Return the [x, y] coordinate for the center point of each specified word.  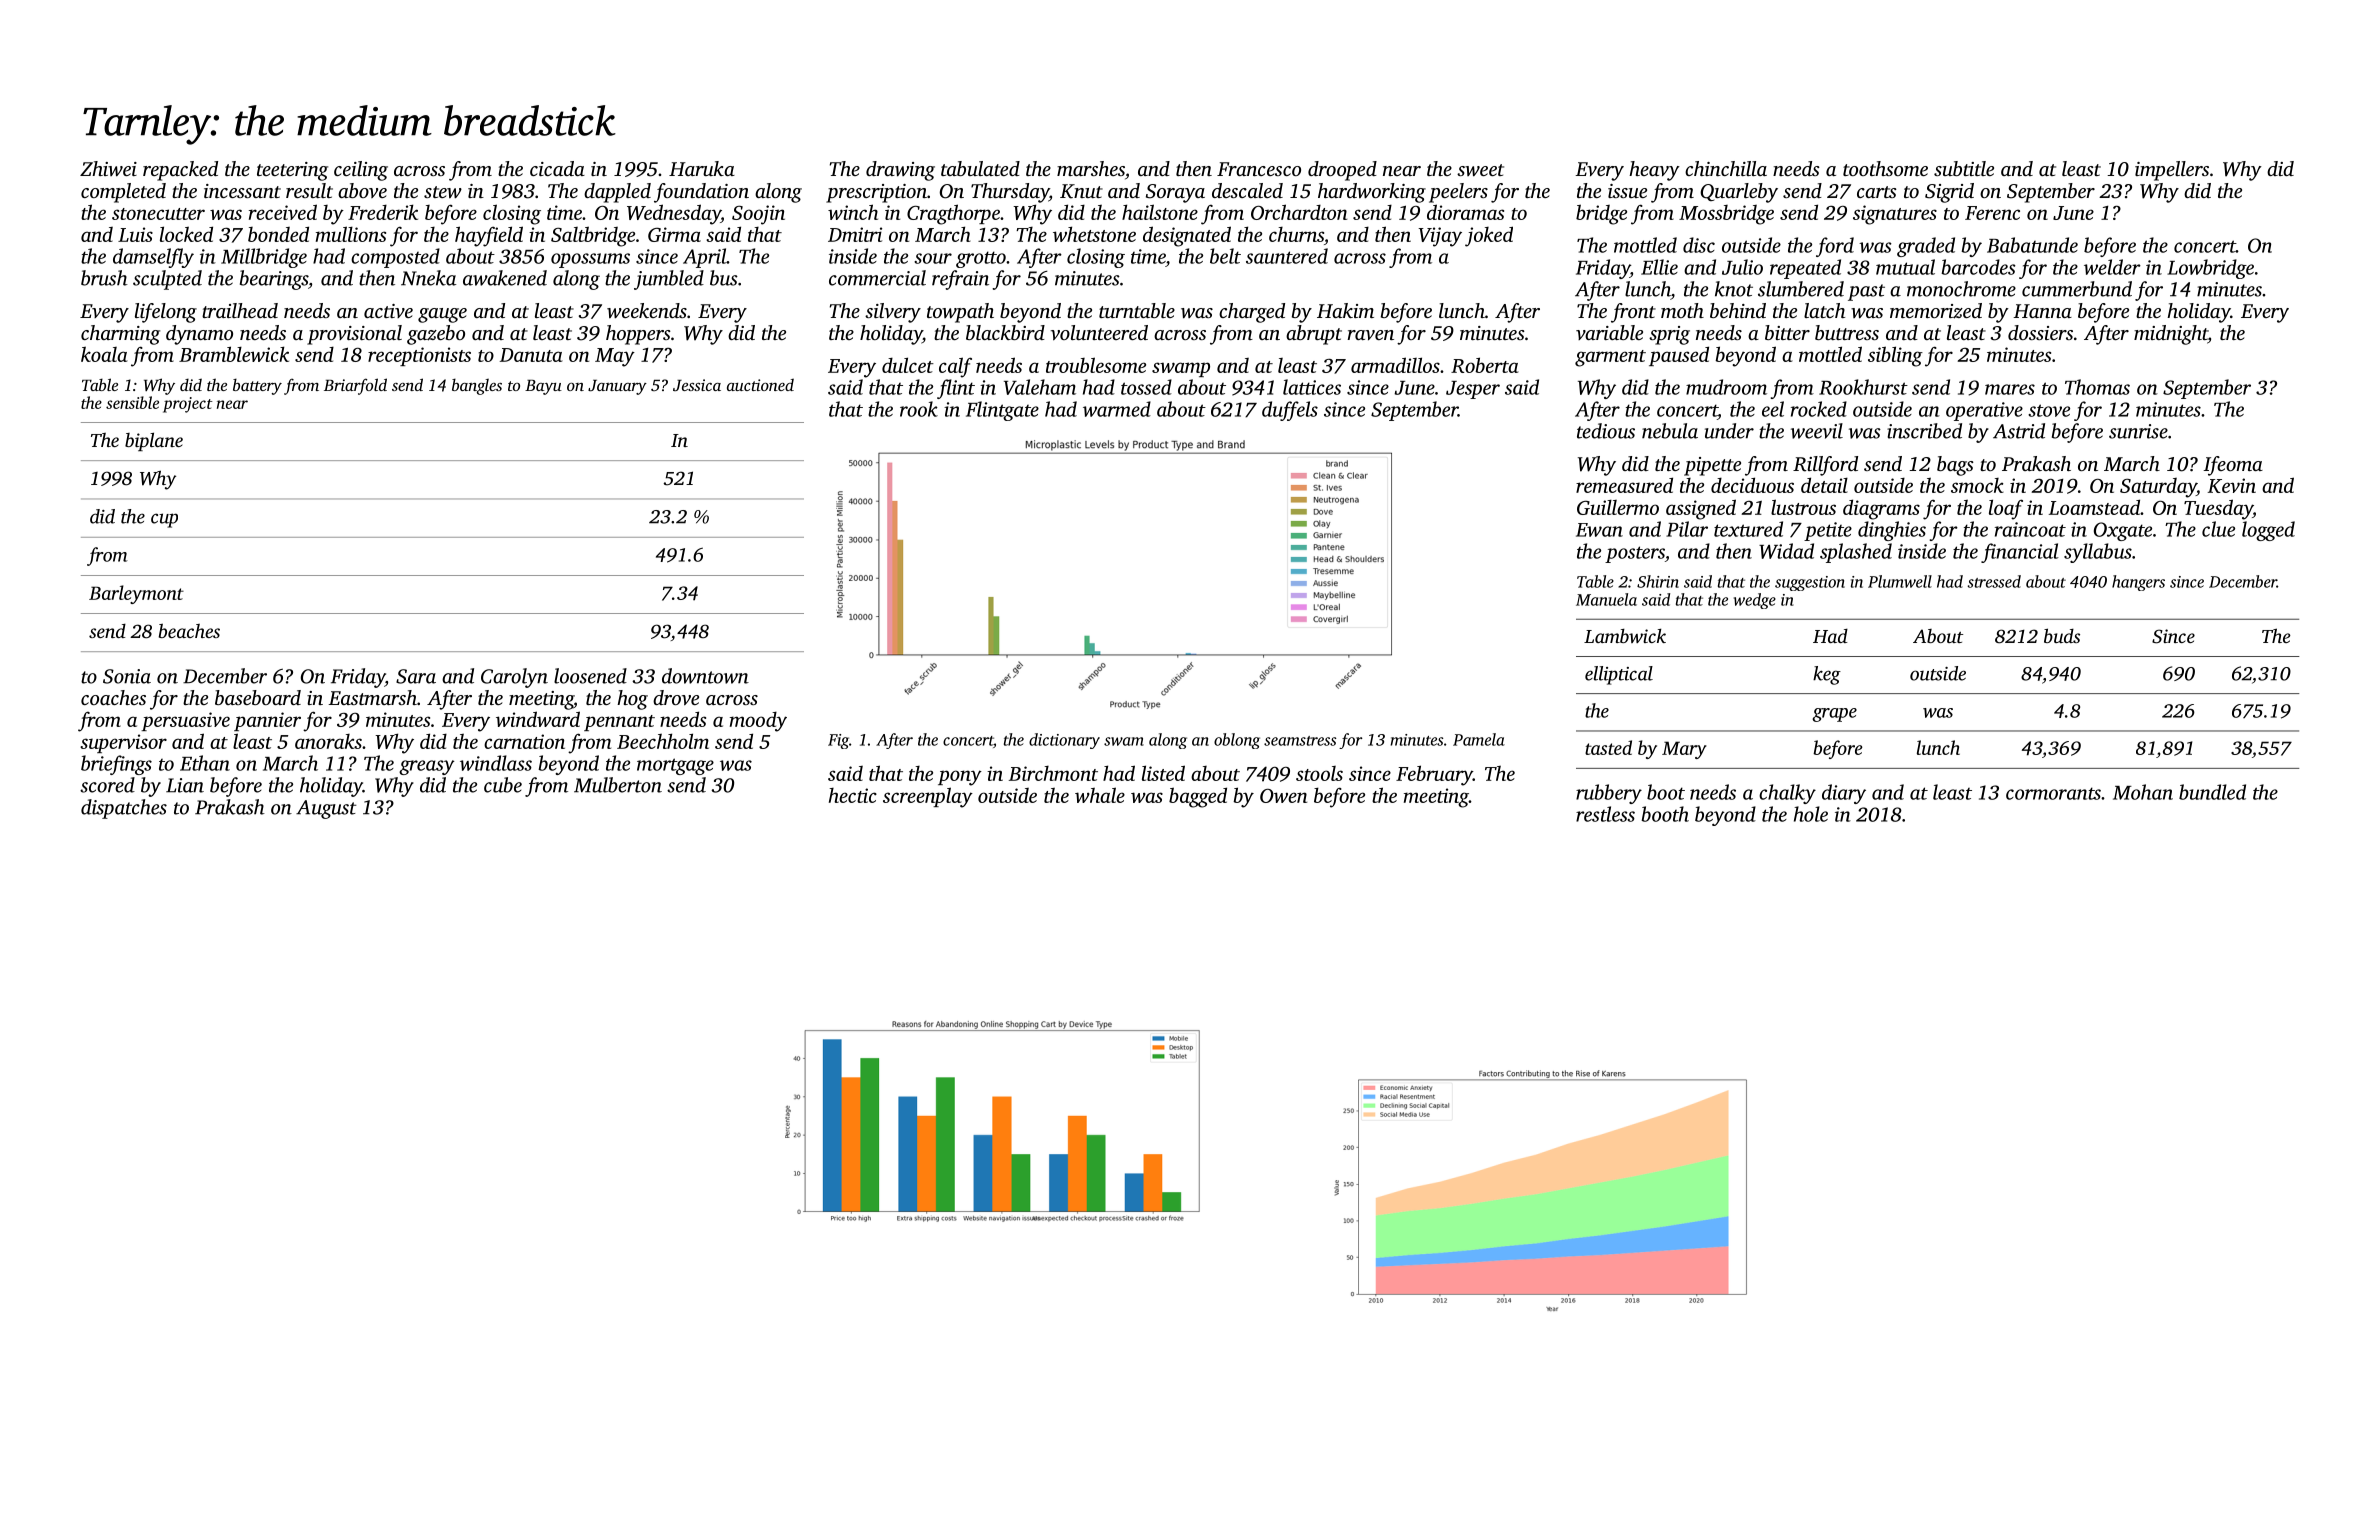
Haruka [702, 168]
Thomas [2097, 387]
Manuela [1606, 599]
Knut [1081, 191]
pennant [619, 723]
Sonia [127, 676]
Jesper [1473, 390]
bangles [477, 386]
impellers [2172, 171]
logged [2268, 531]
